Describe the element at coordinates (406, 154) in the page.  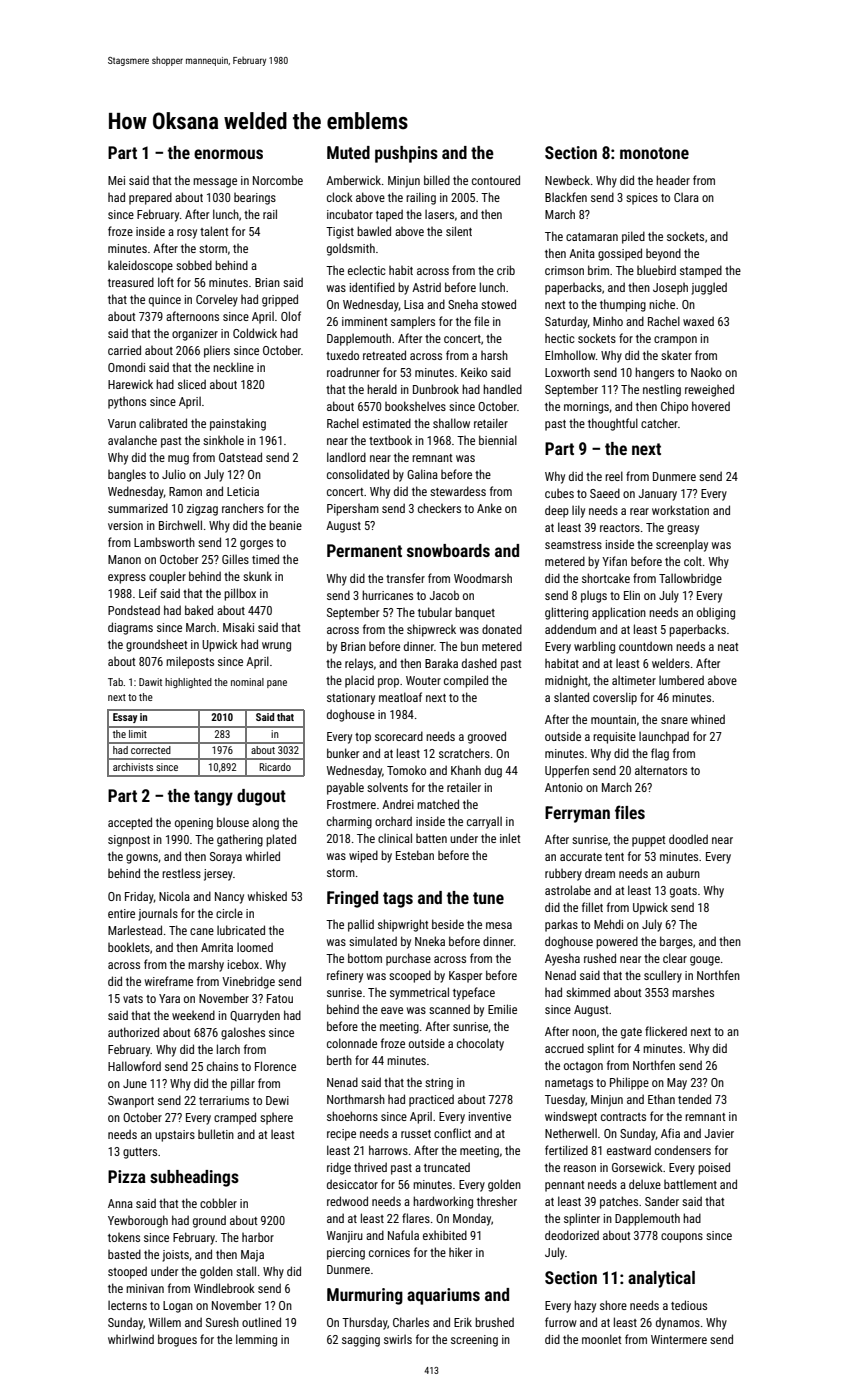
I see `pushpins` at that location.
